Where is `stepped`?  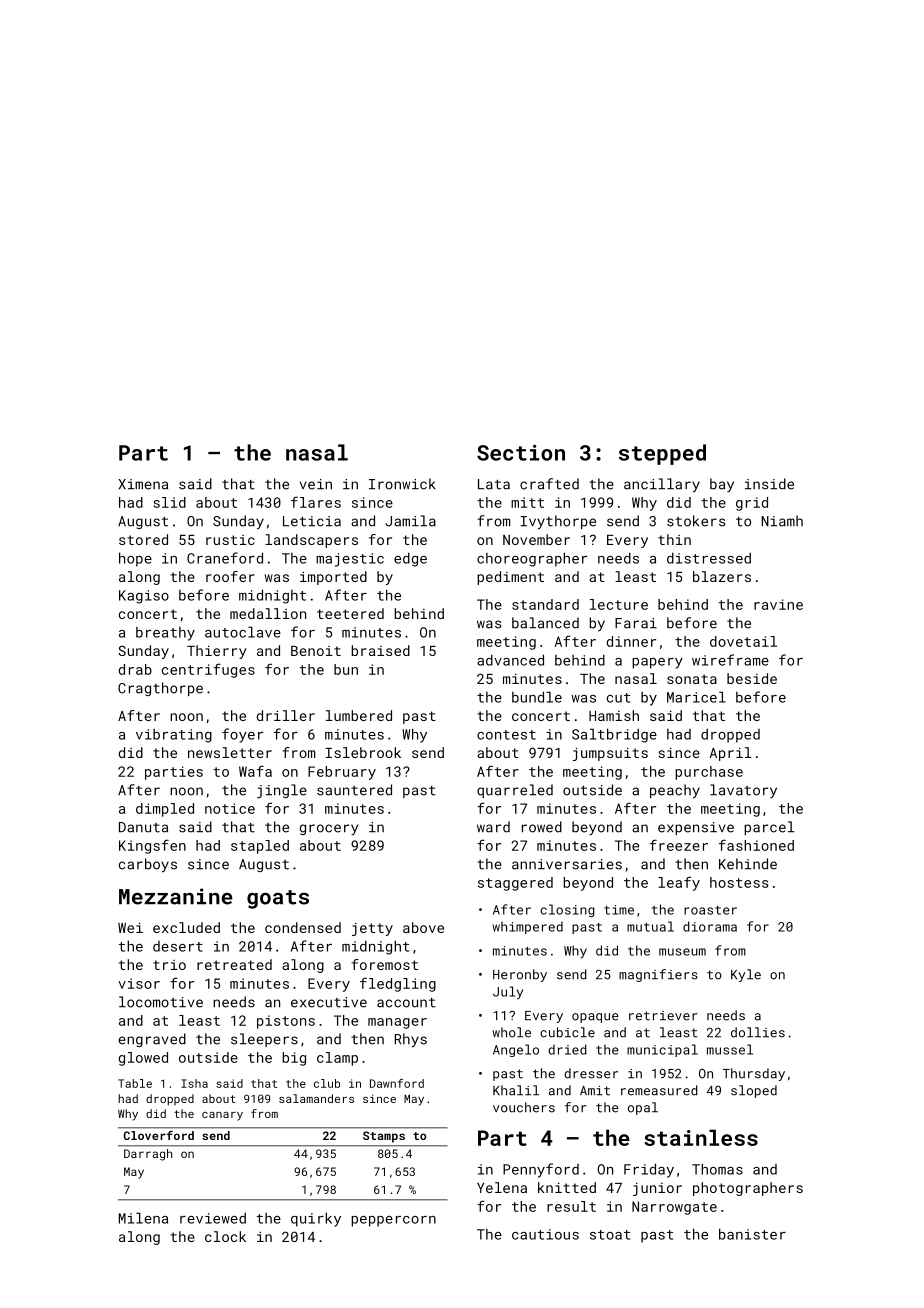 stepped is located at coordinates (662, 454).
